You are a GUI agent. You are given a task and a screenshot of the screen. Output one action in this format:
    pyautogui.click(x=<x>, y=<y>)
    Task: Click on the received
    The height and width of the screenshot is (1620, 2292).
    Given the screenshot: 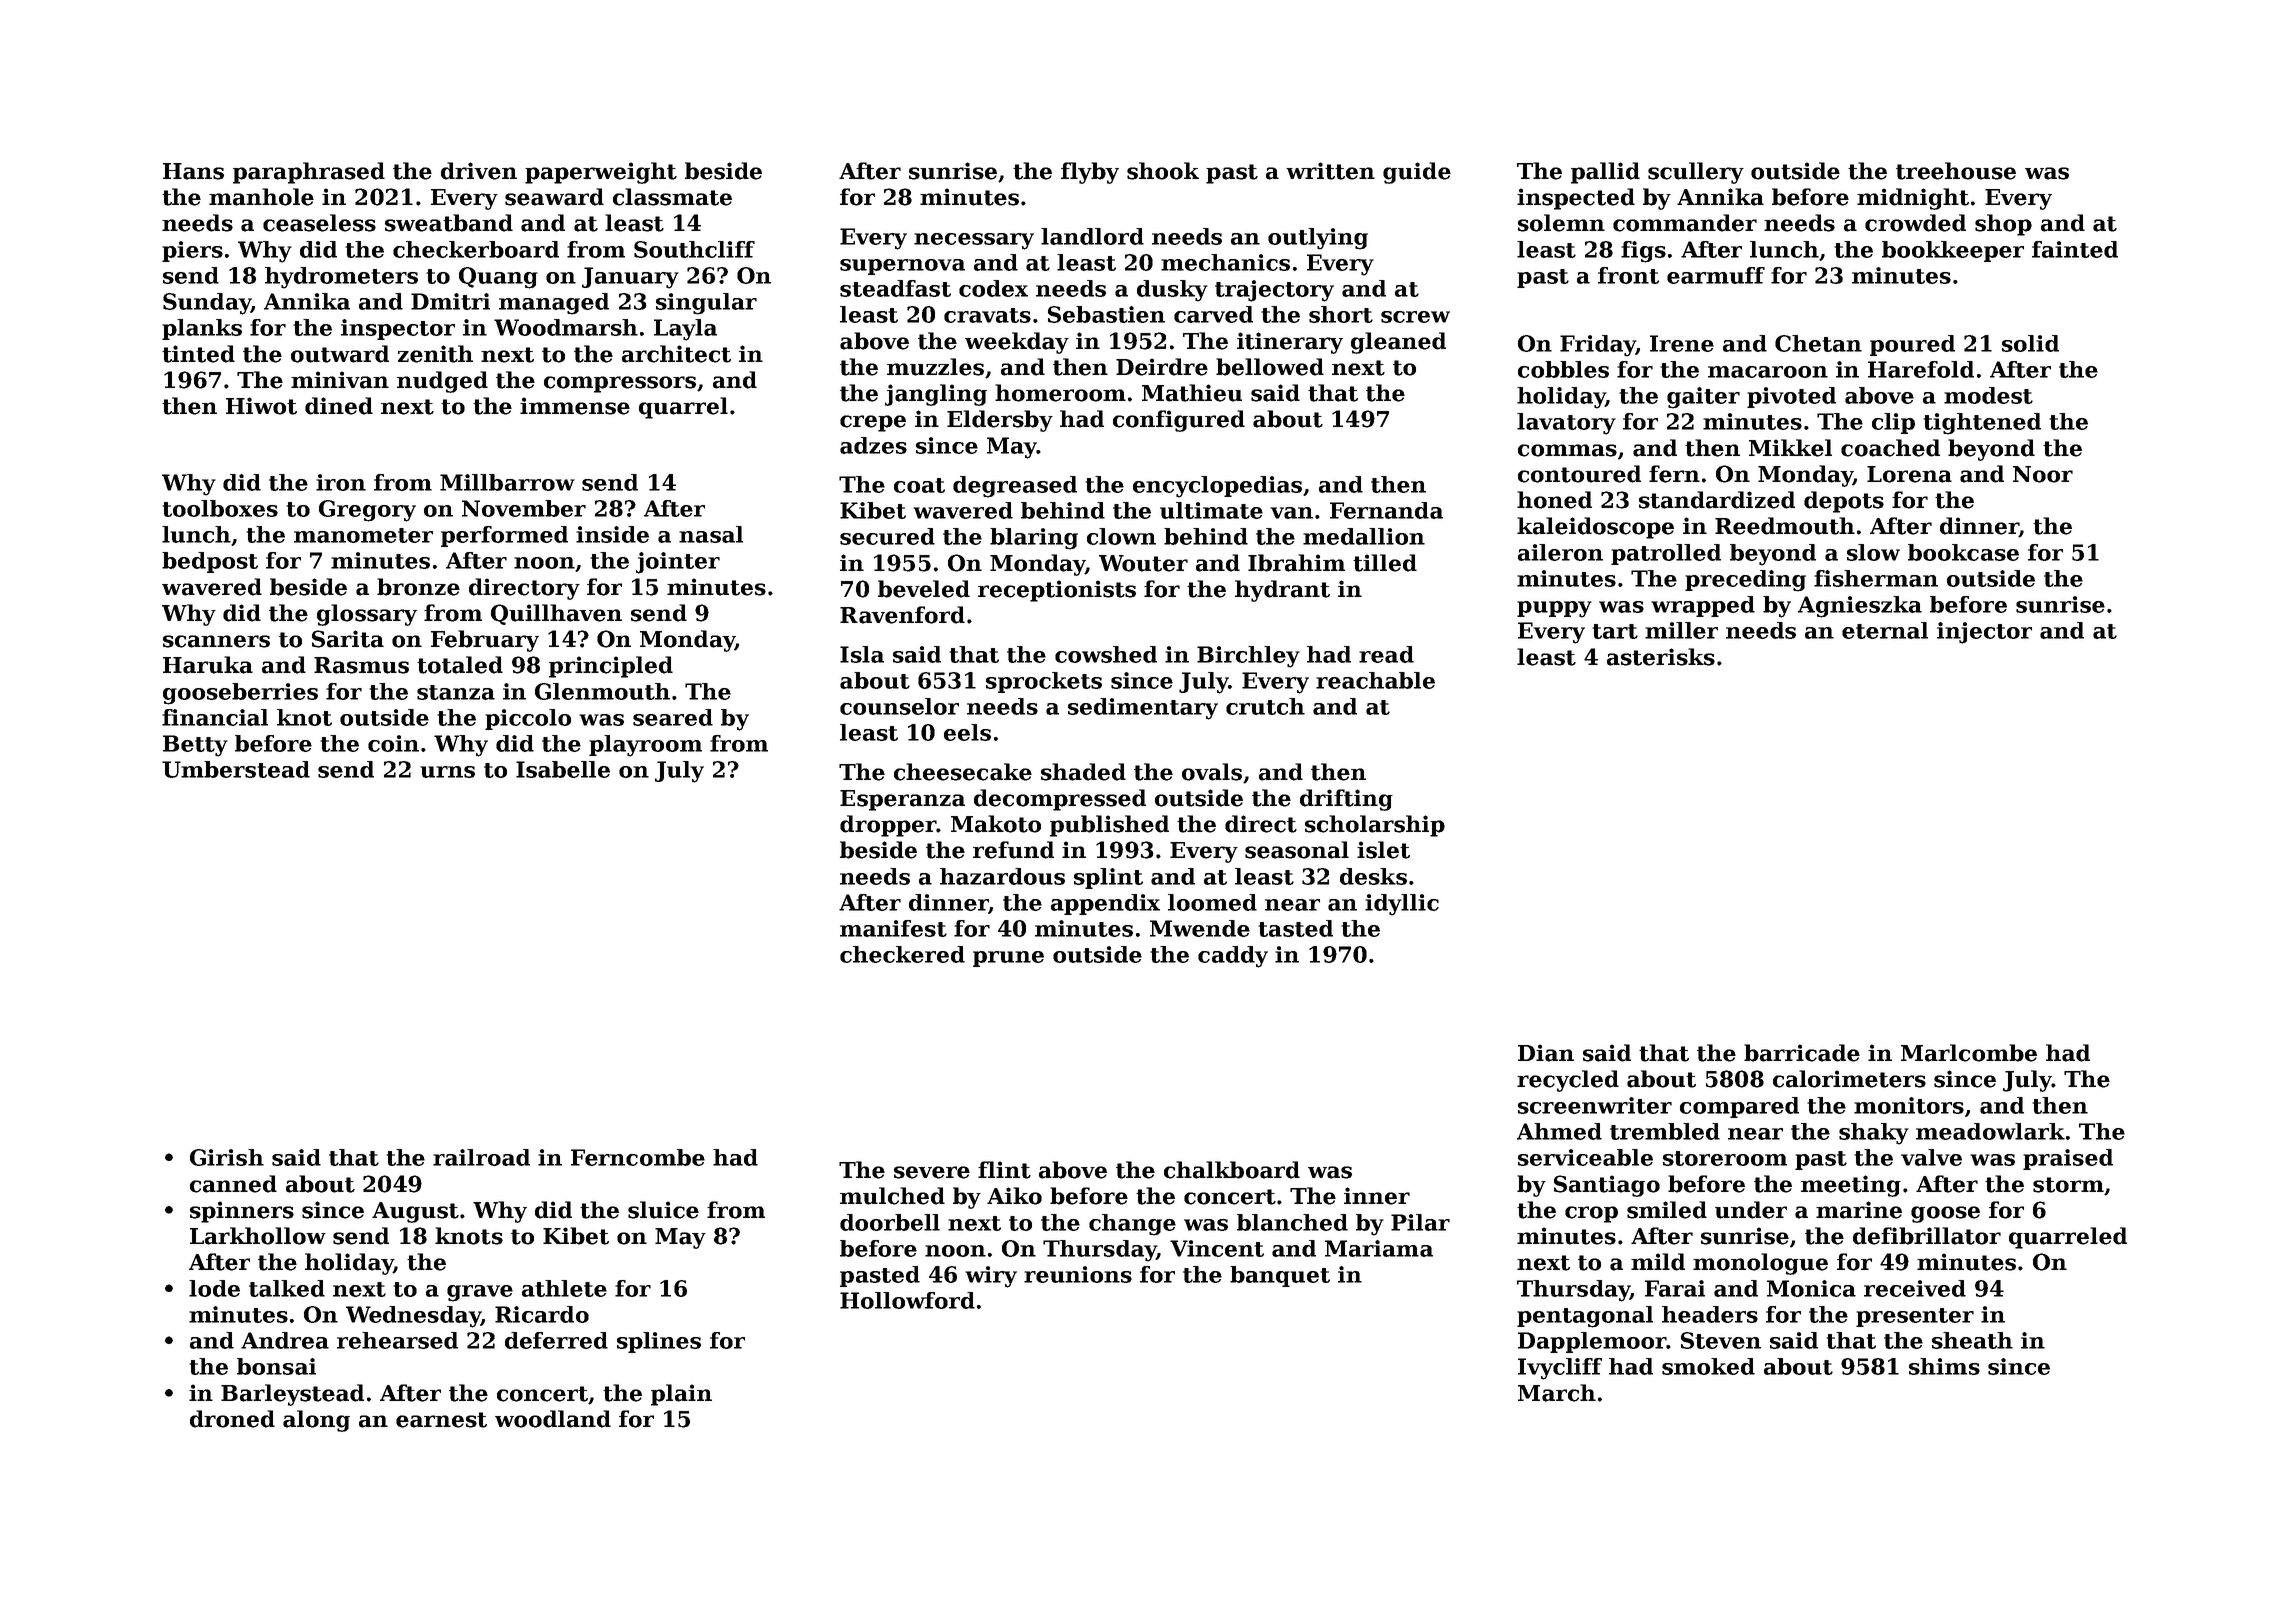 What is the action you would take?
    pyautogui.click(x=1915, y=1288)
